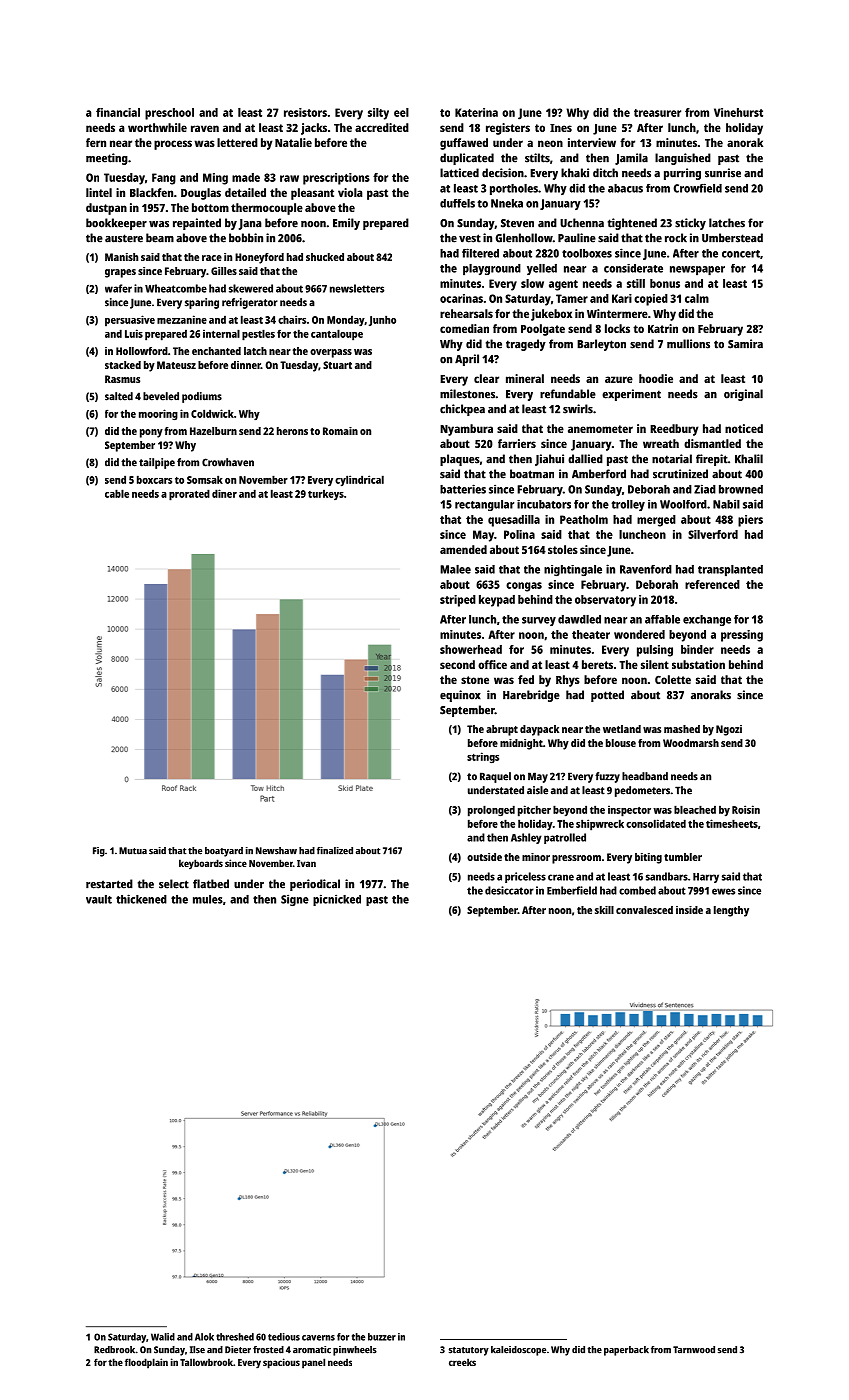 This image has width=849, height=1400. I want to click on keyboards, so click(201, 864).
